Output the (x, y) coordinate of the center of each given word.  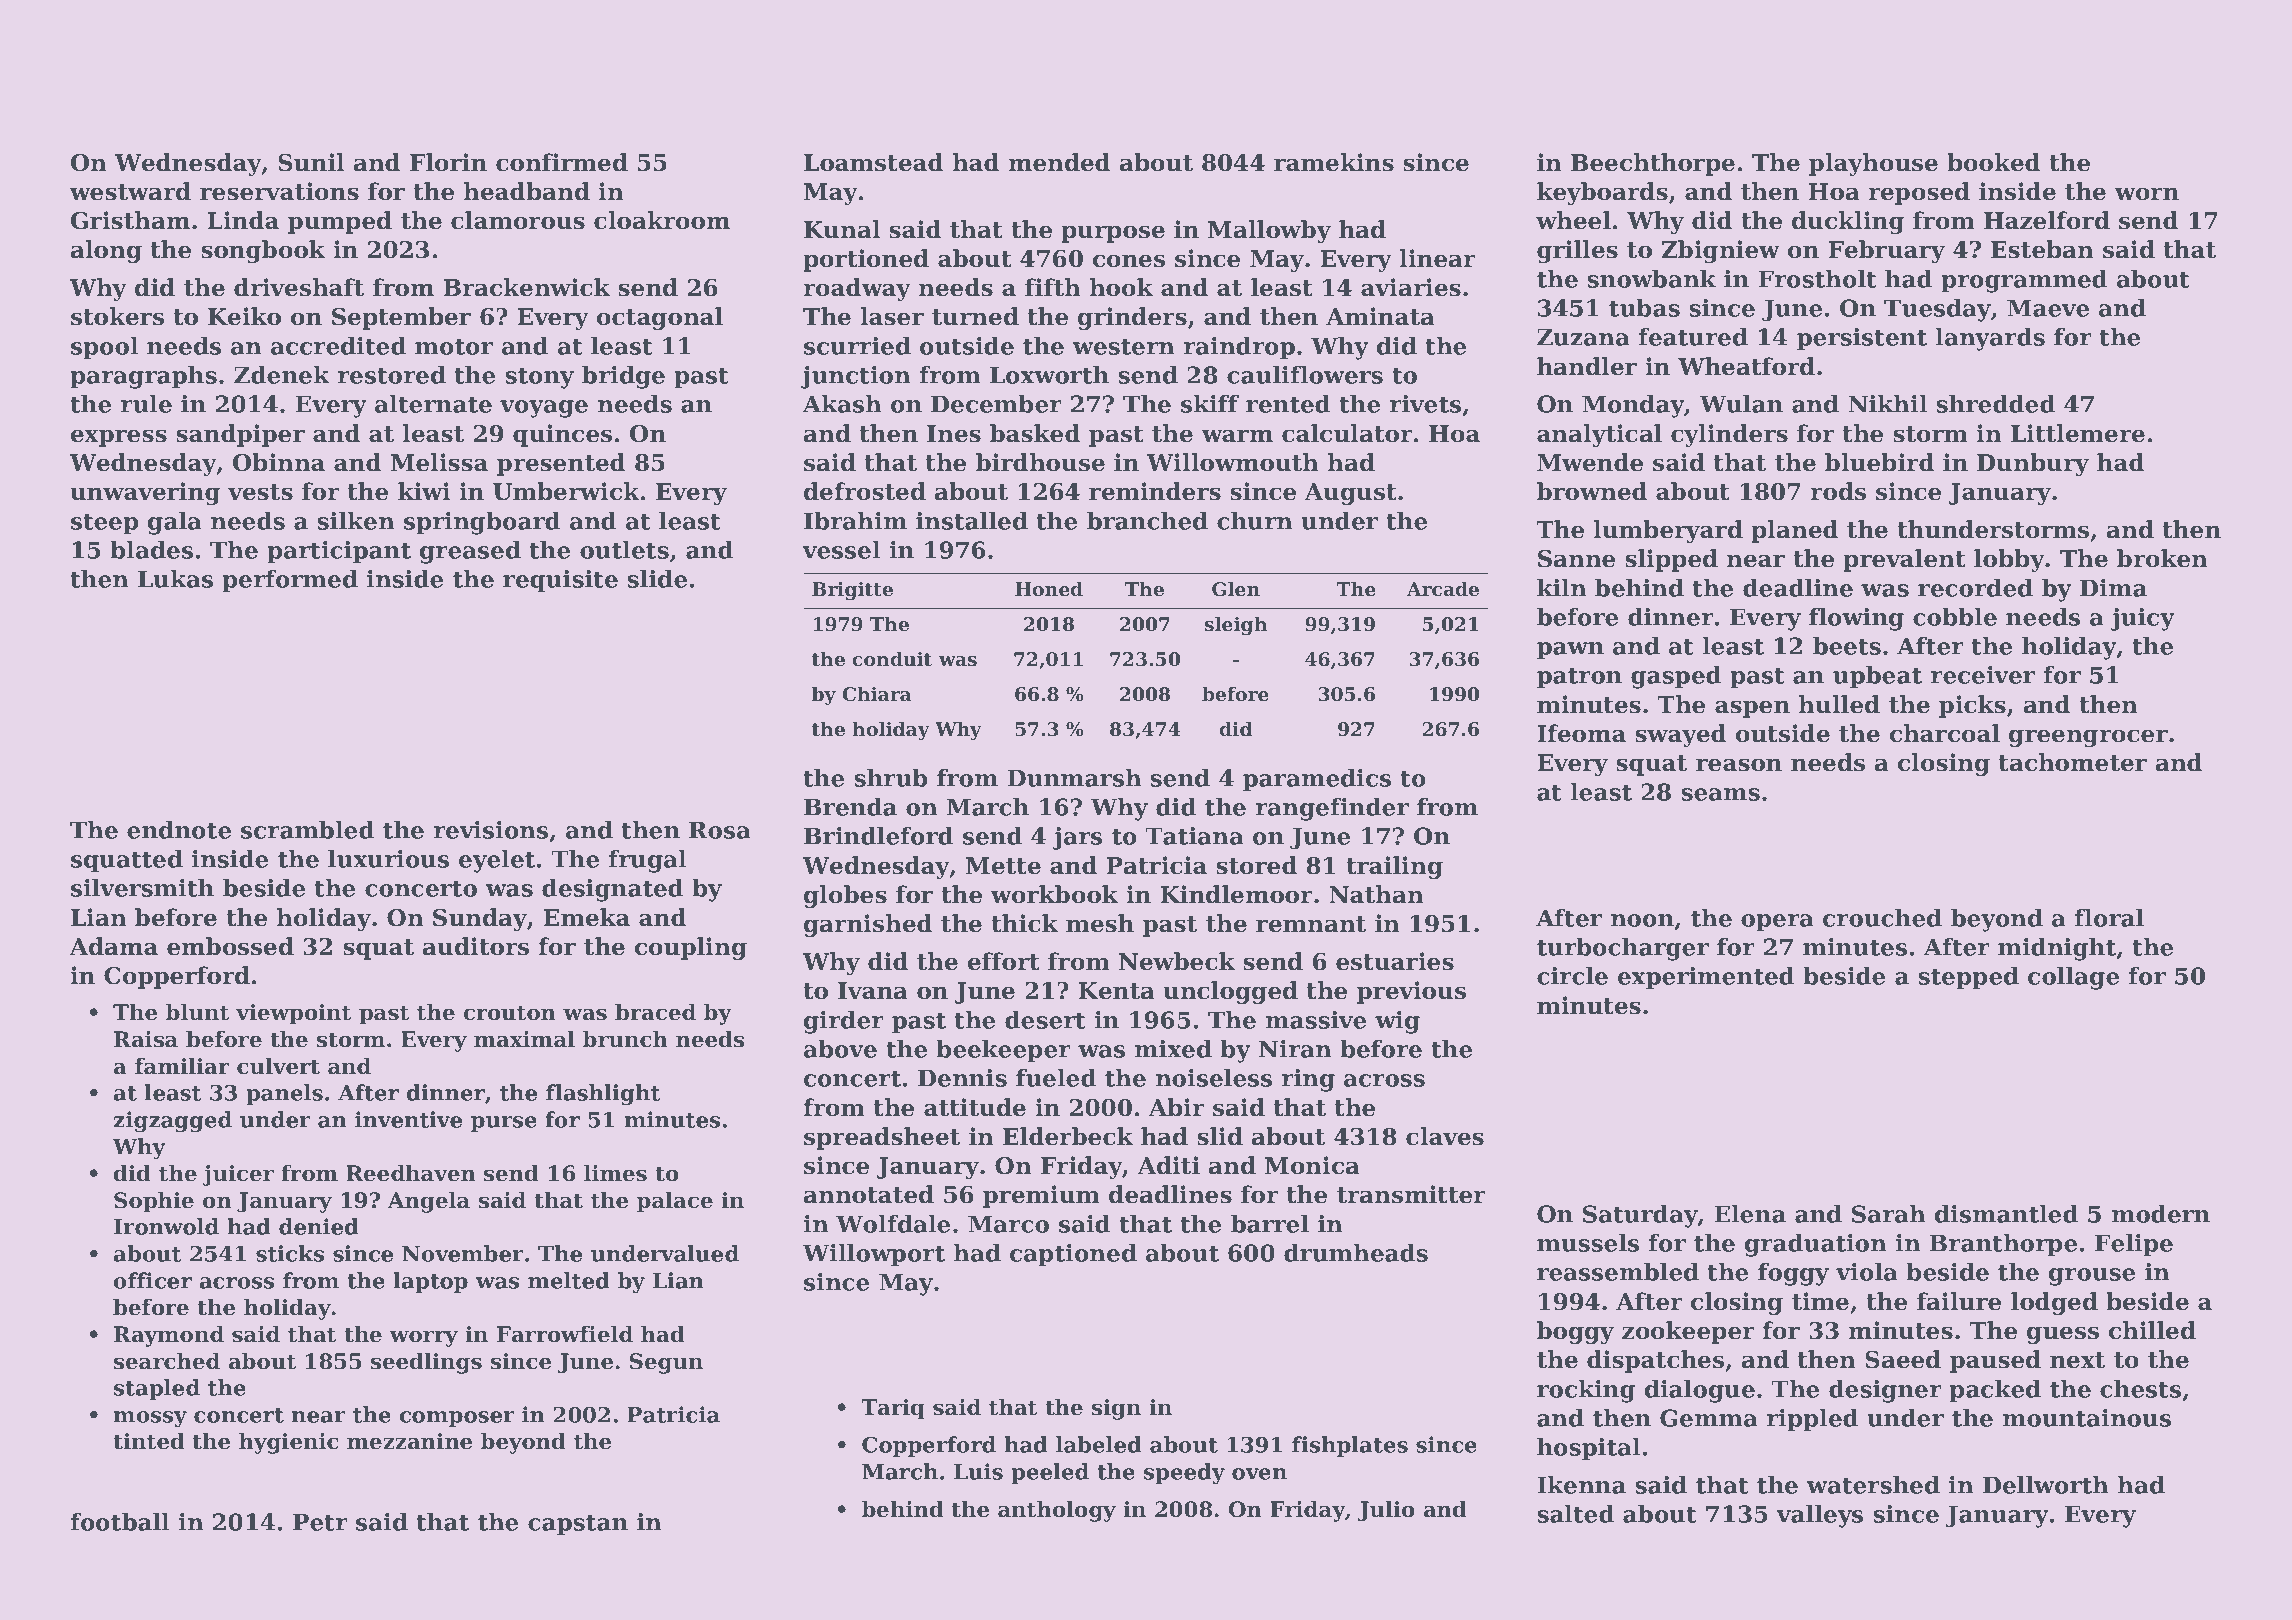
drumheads (1356, 1253)
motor (454, 347)
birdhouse (1040, 462)
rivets (1425, 404)
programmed (2024, 281)
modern (2161, 1214)
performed (290, 581)
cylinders (1729, 435)
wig (1397, 1022)
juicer (238, 1175)
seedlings (426, 1363)
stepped (1968, 978)
